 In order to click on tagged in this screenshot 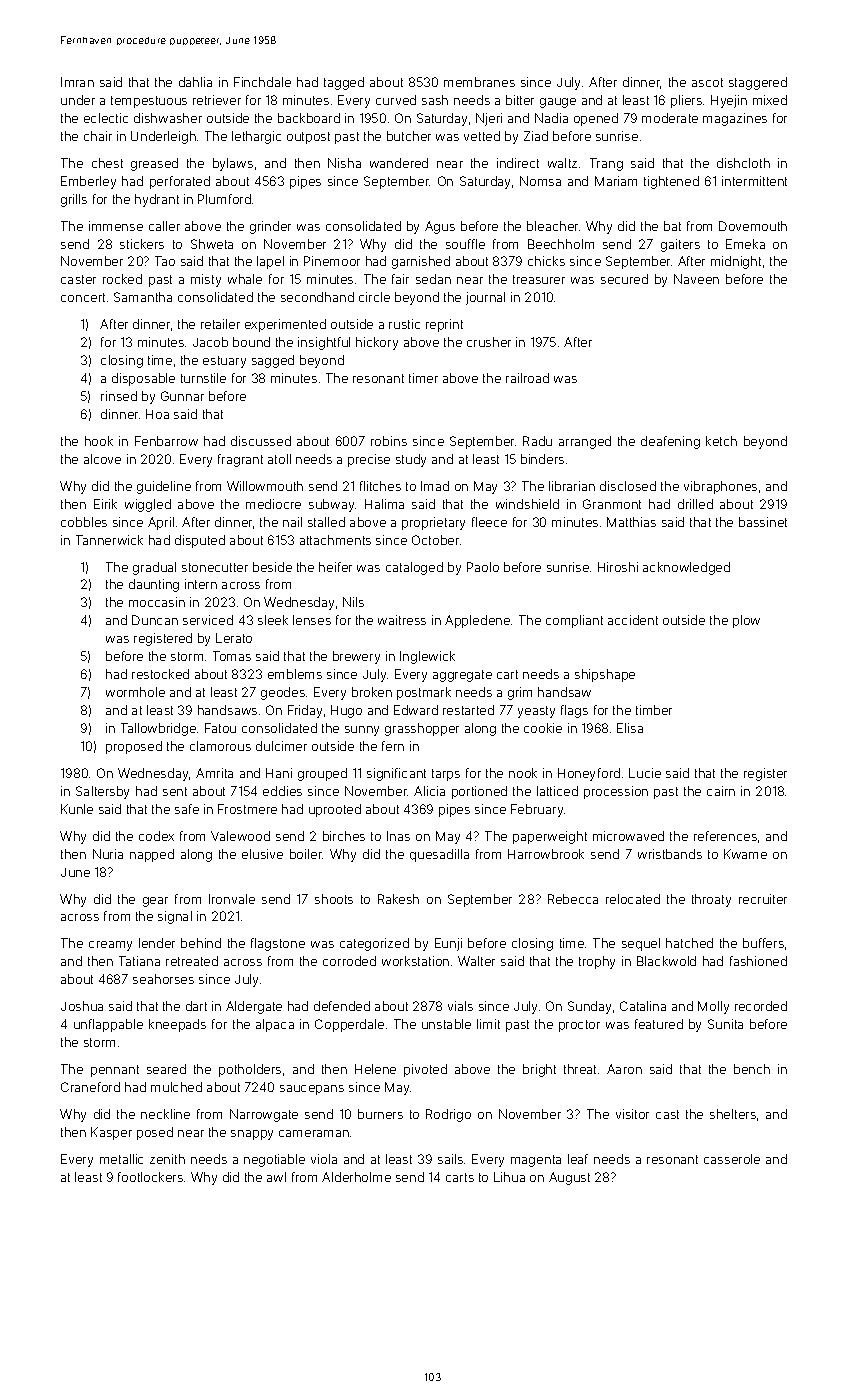, I will do `click(344, 83)`.
